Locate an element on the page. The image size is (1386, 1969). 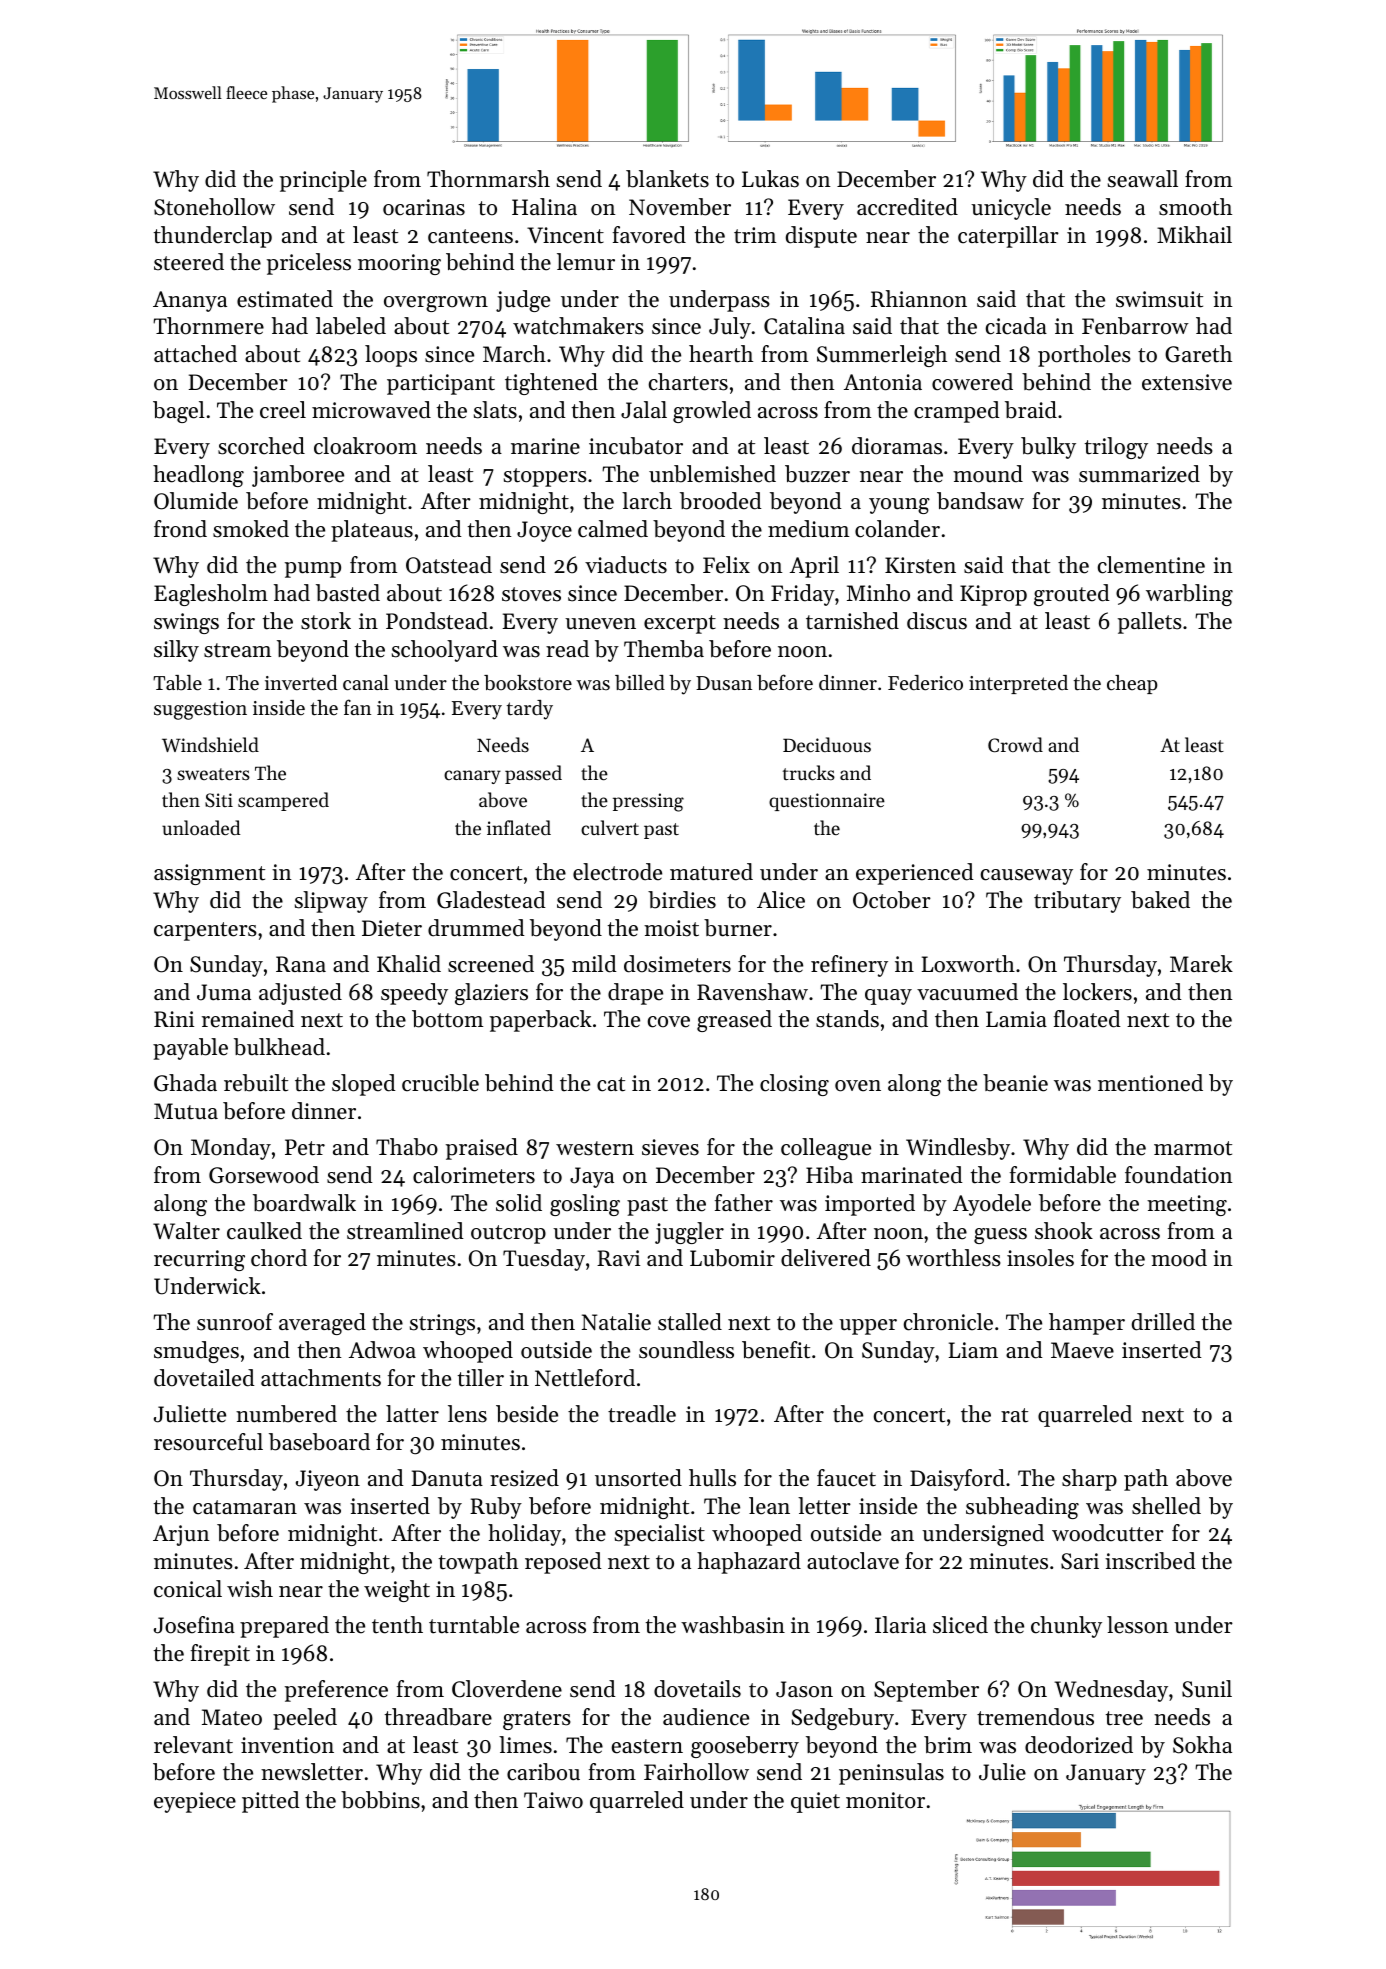
sharp is located at coordinates (1089, 1480).
